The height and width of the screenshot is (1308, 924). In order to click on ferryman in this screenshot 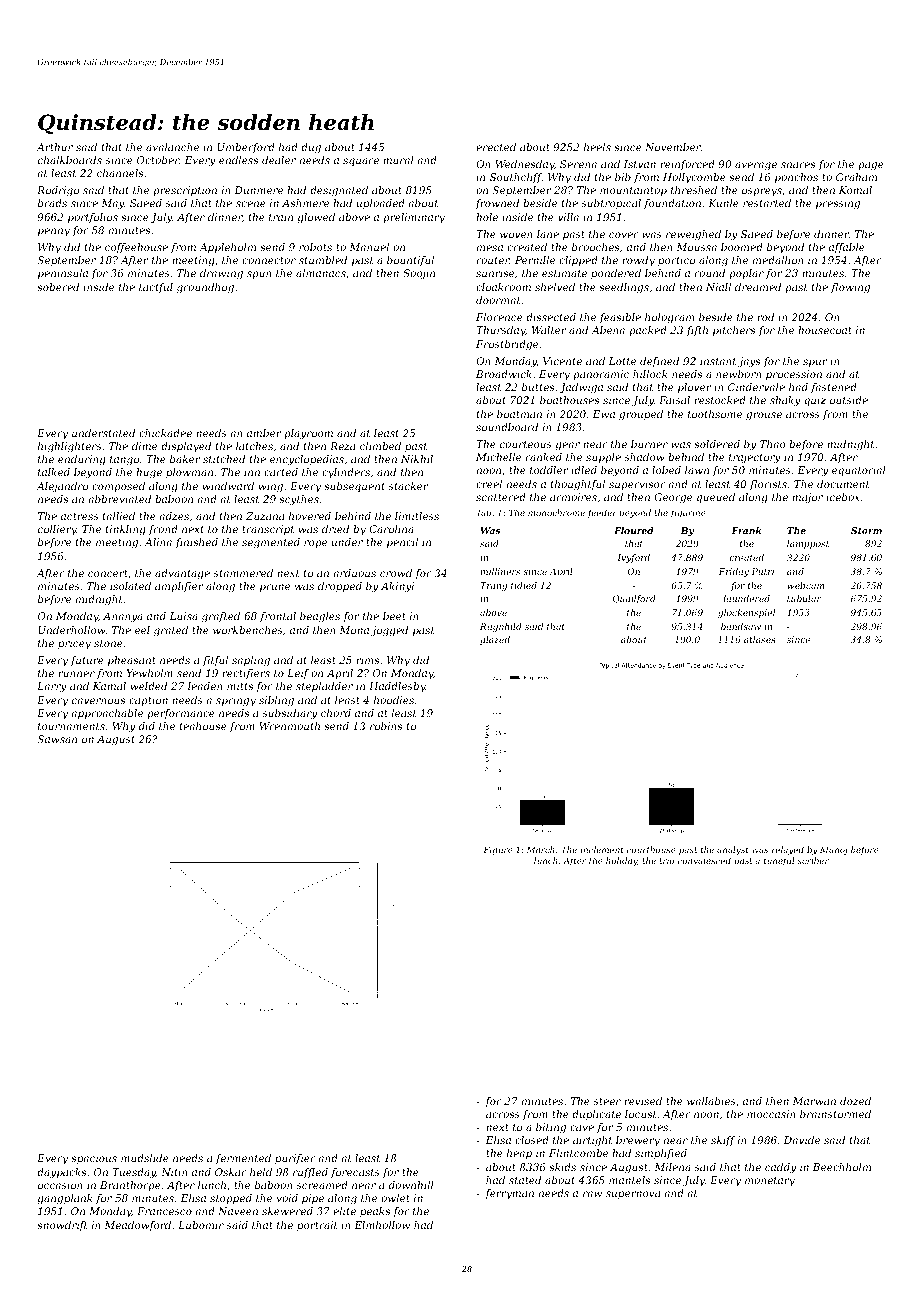, I will do `click(509, 1194)`.
